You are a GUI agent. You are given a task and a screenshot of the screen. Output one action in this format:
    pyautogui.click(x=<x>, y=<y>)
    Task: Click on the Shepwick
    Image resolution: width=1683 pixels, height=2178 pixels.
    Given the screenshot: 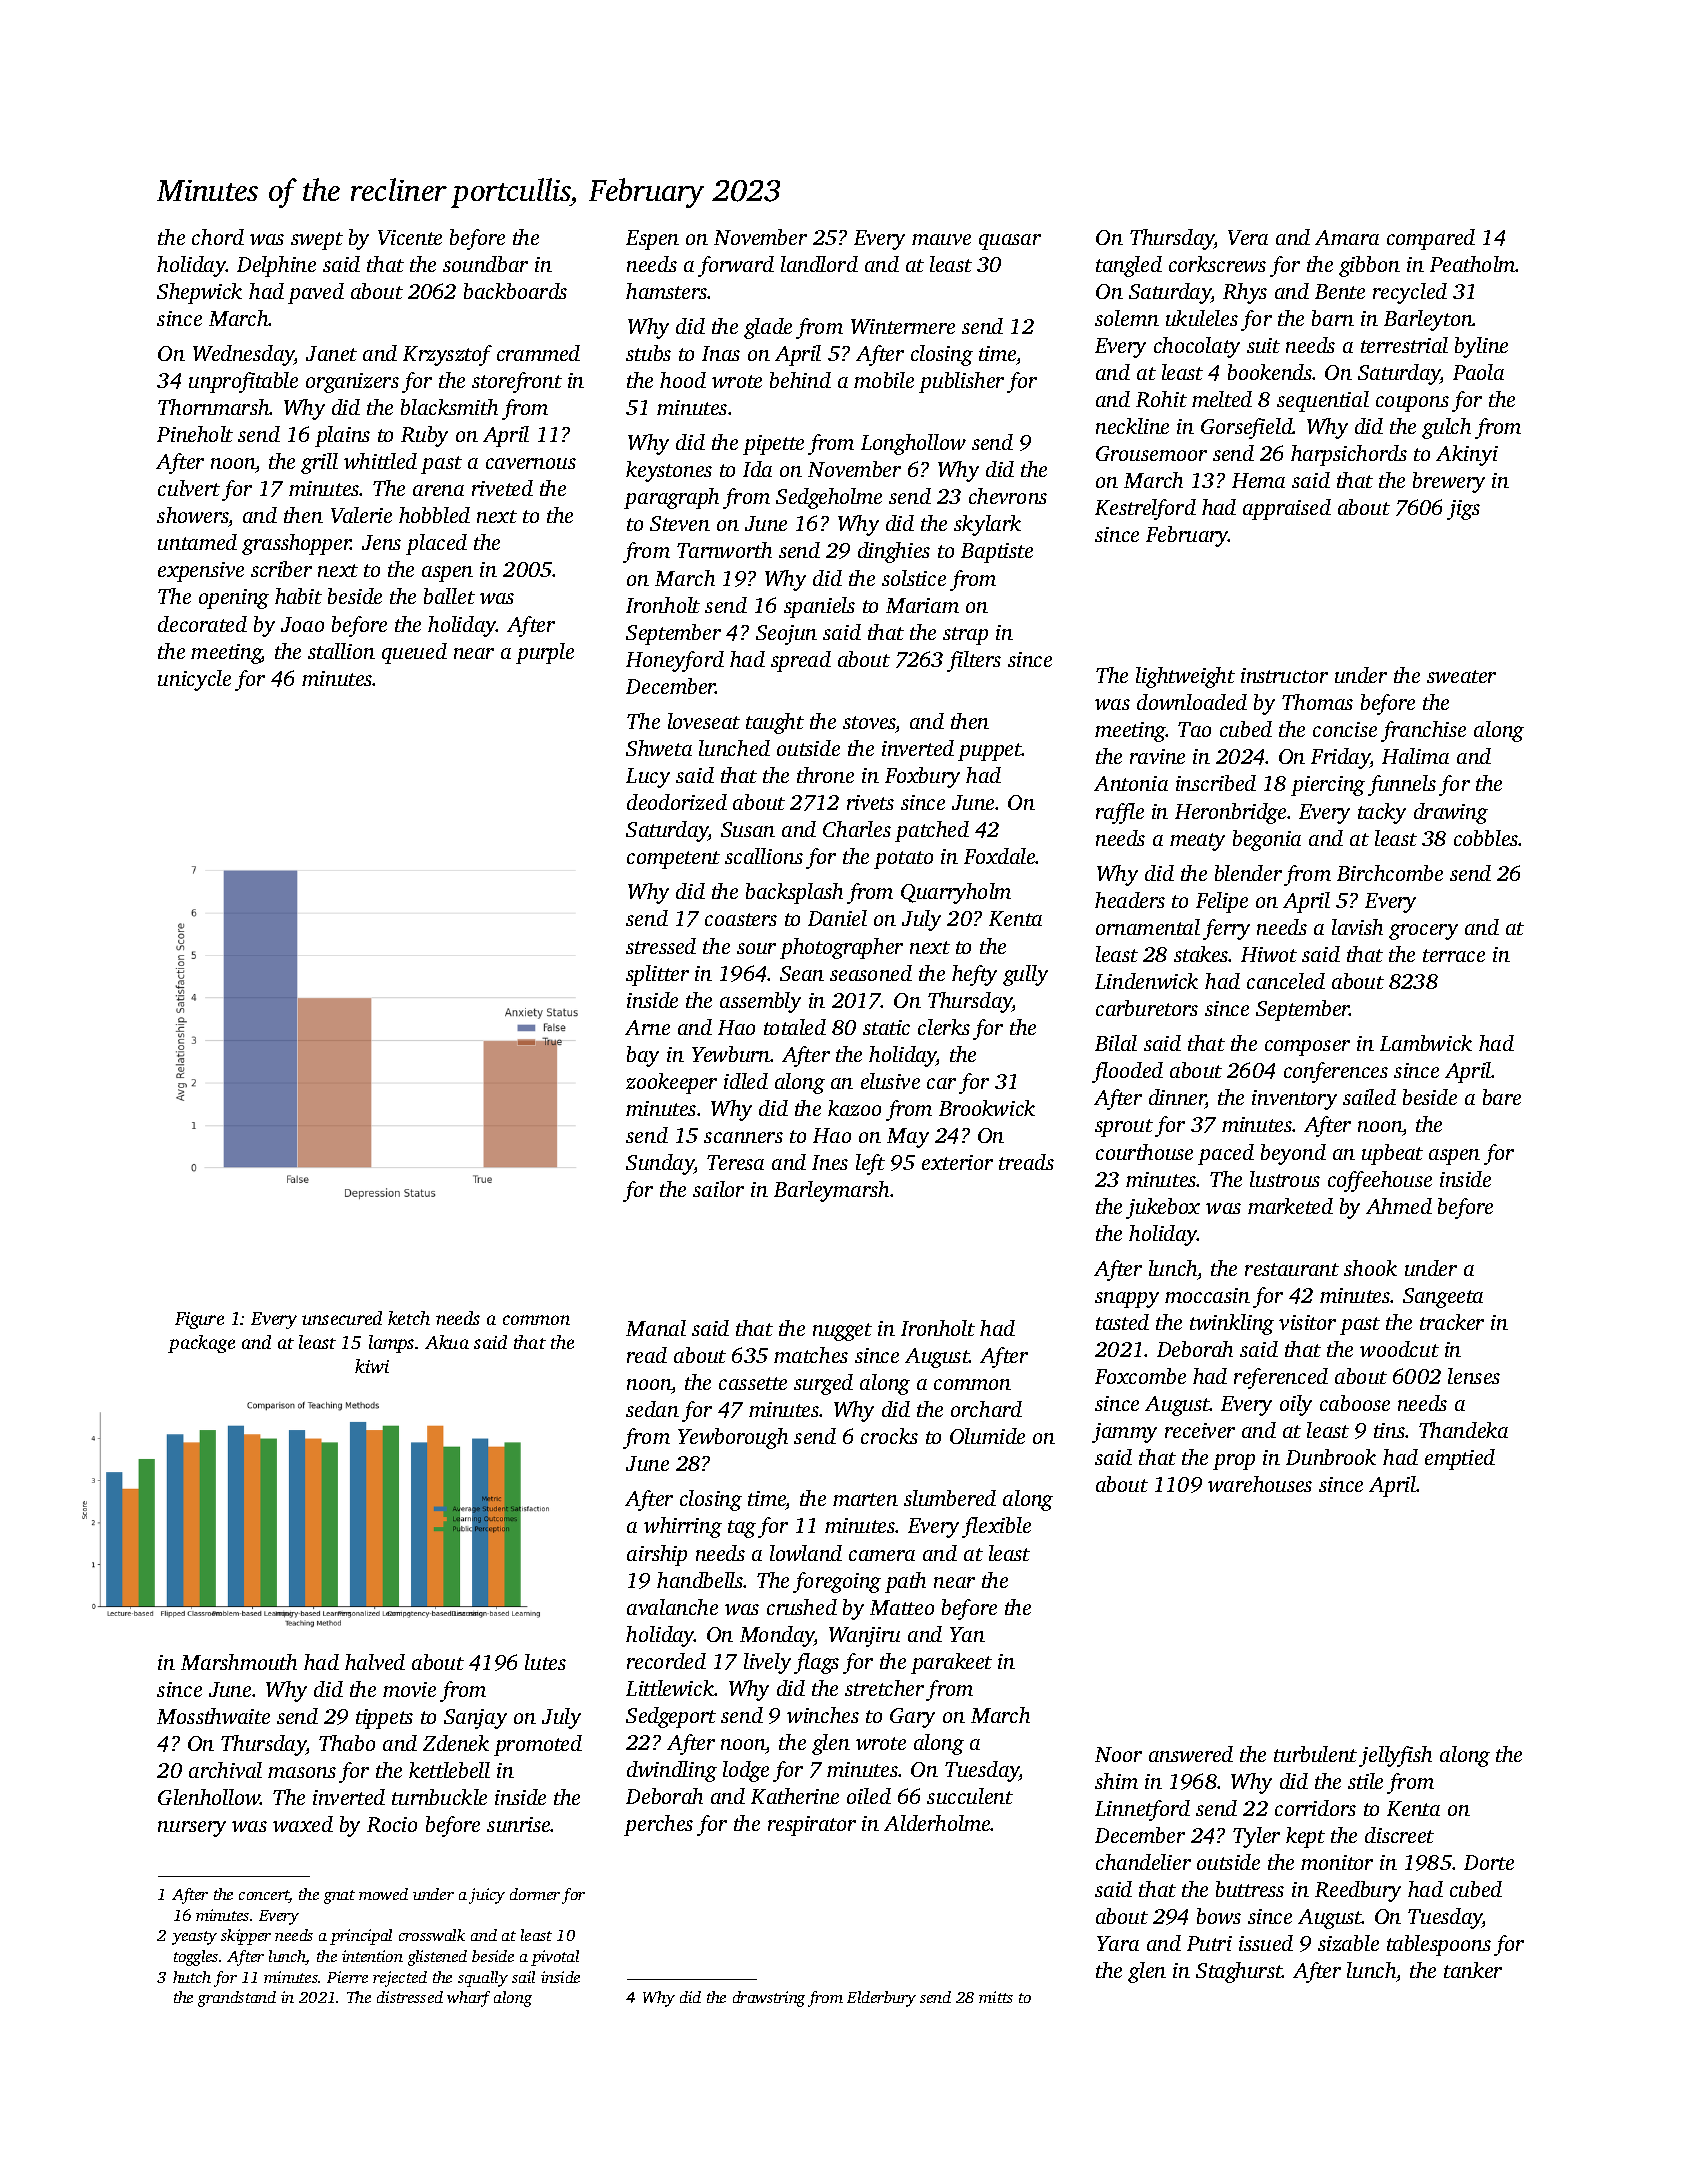 What is the action you would take?
    pyautogui.click(x=199, y=293)
